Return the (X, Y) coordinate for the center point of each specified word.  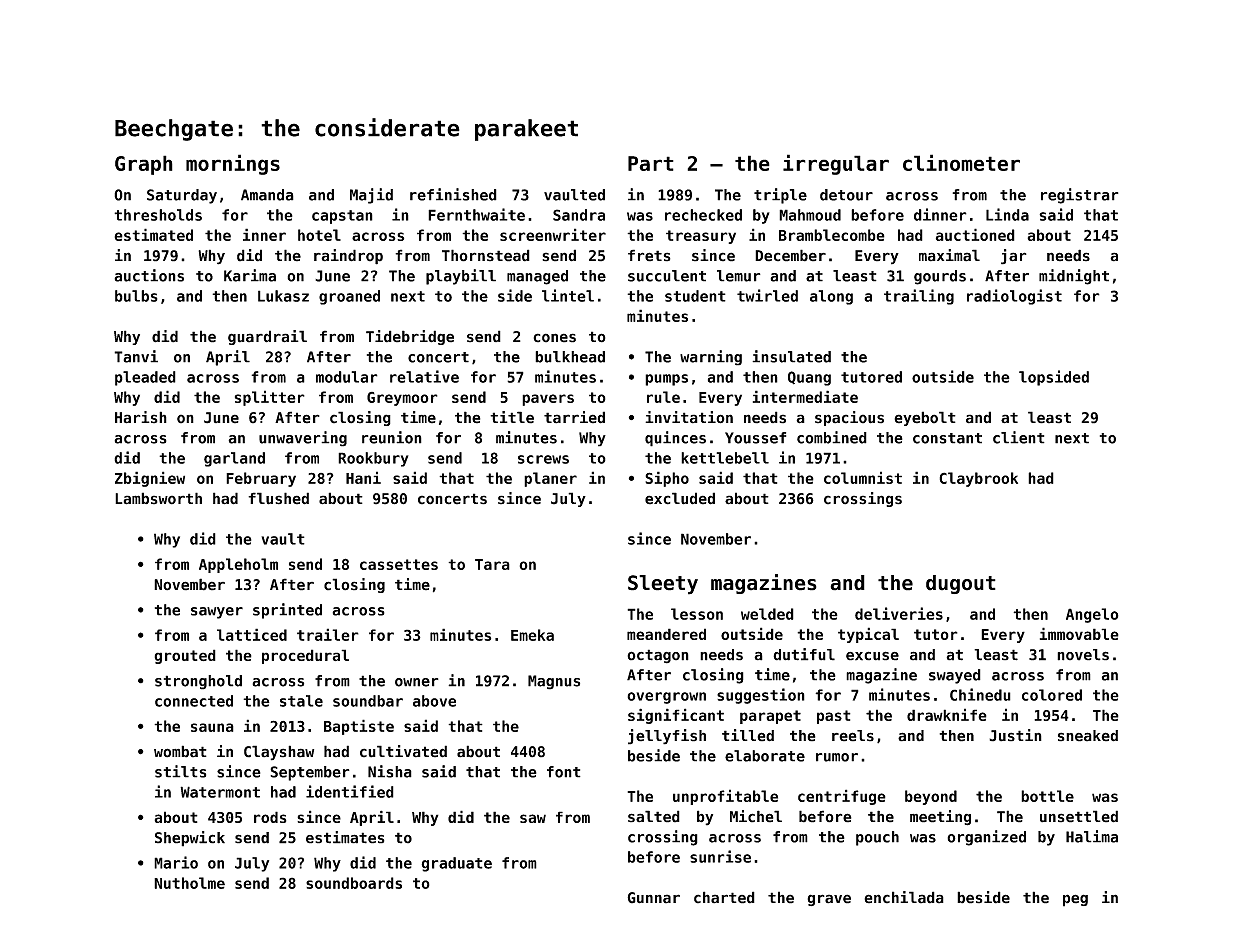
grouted (185, 656)
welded (767, 614)
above (434, 701)
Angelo (1092, 615)
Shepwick (190, 839)
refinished (453, 194)
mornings (233, 164)
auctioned (975, 234)
